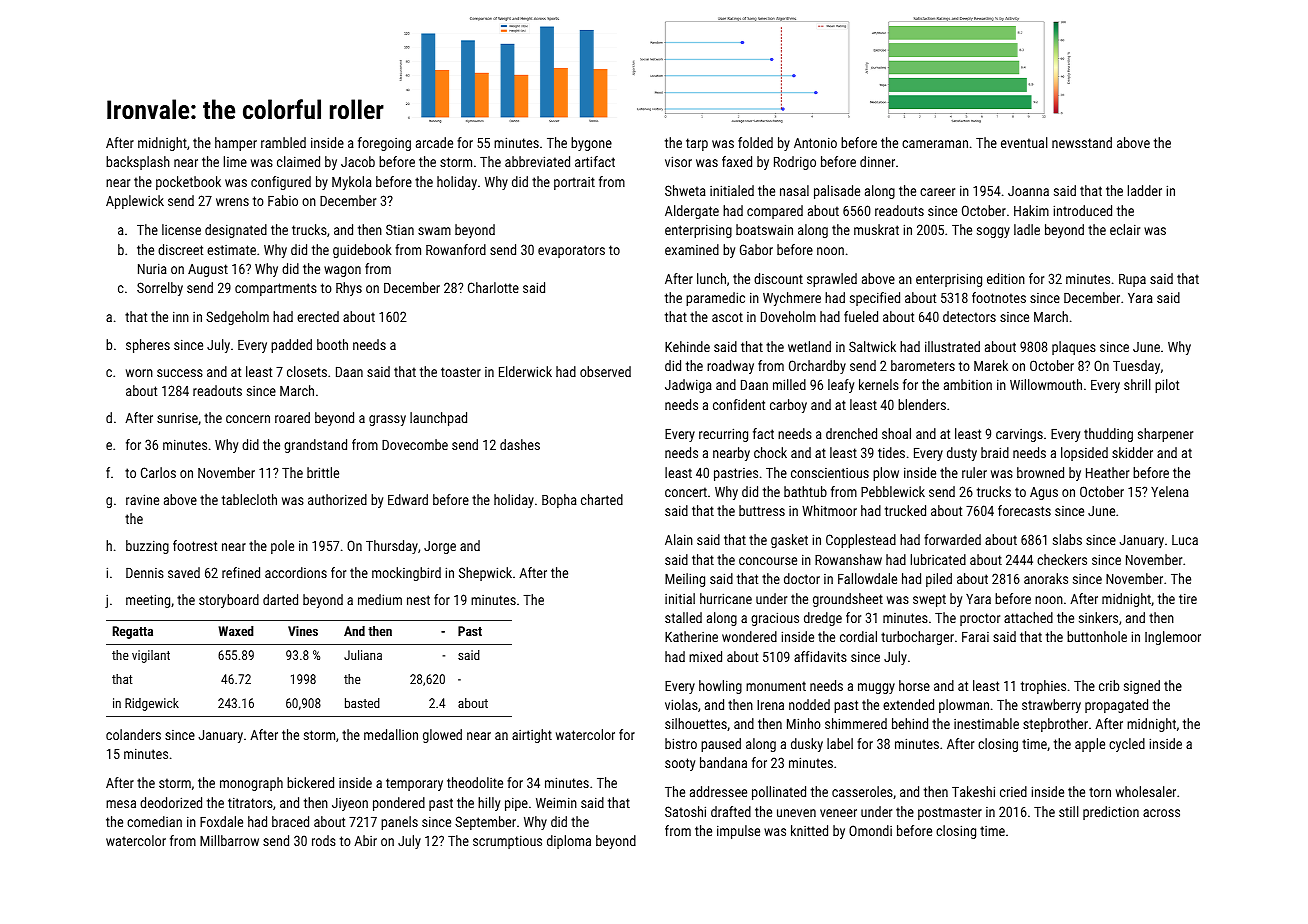  Describe the element at coordinates (121, 804) in the screenshot. I see `mesa` at that location.
